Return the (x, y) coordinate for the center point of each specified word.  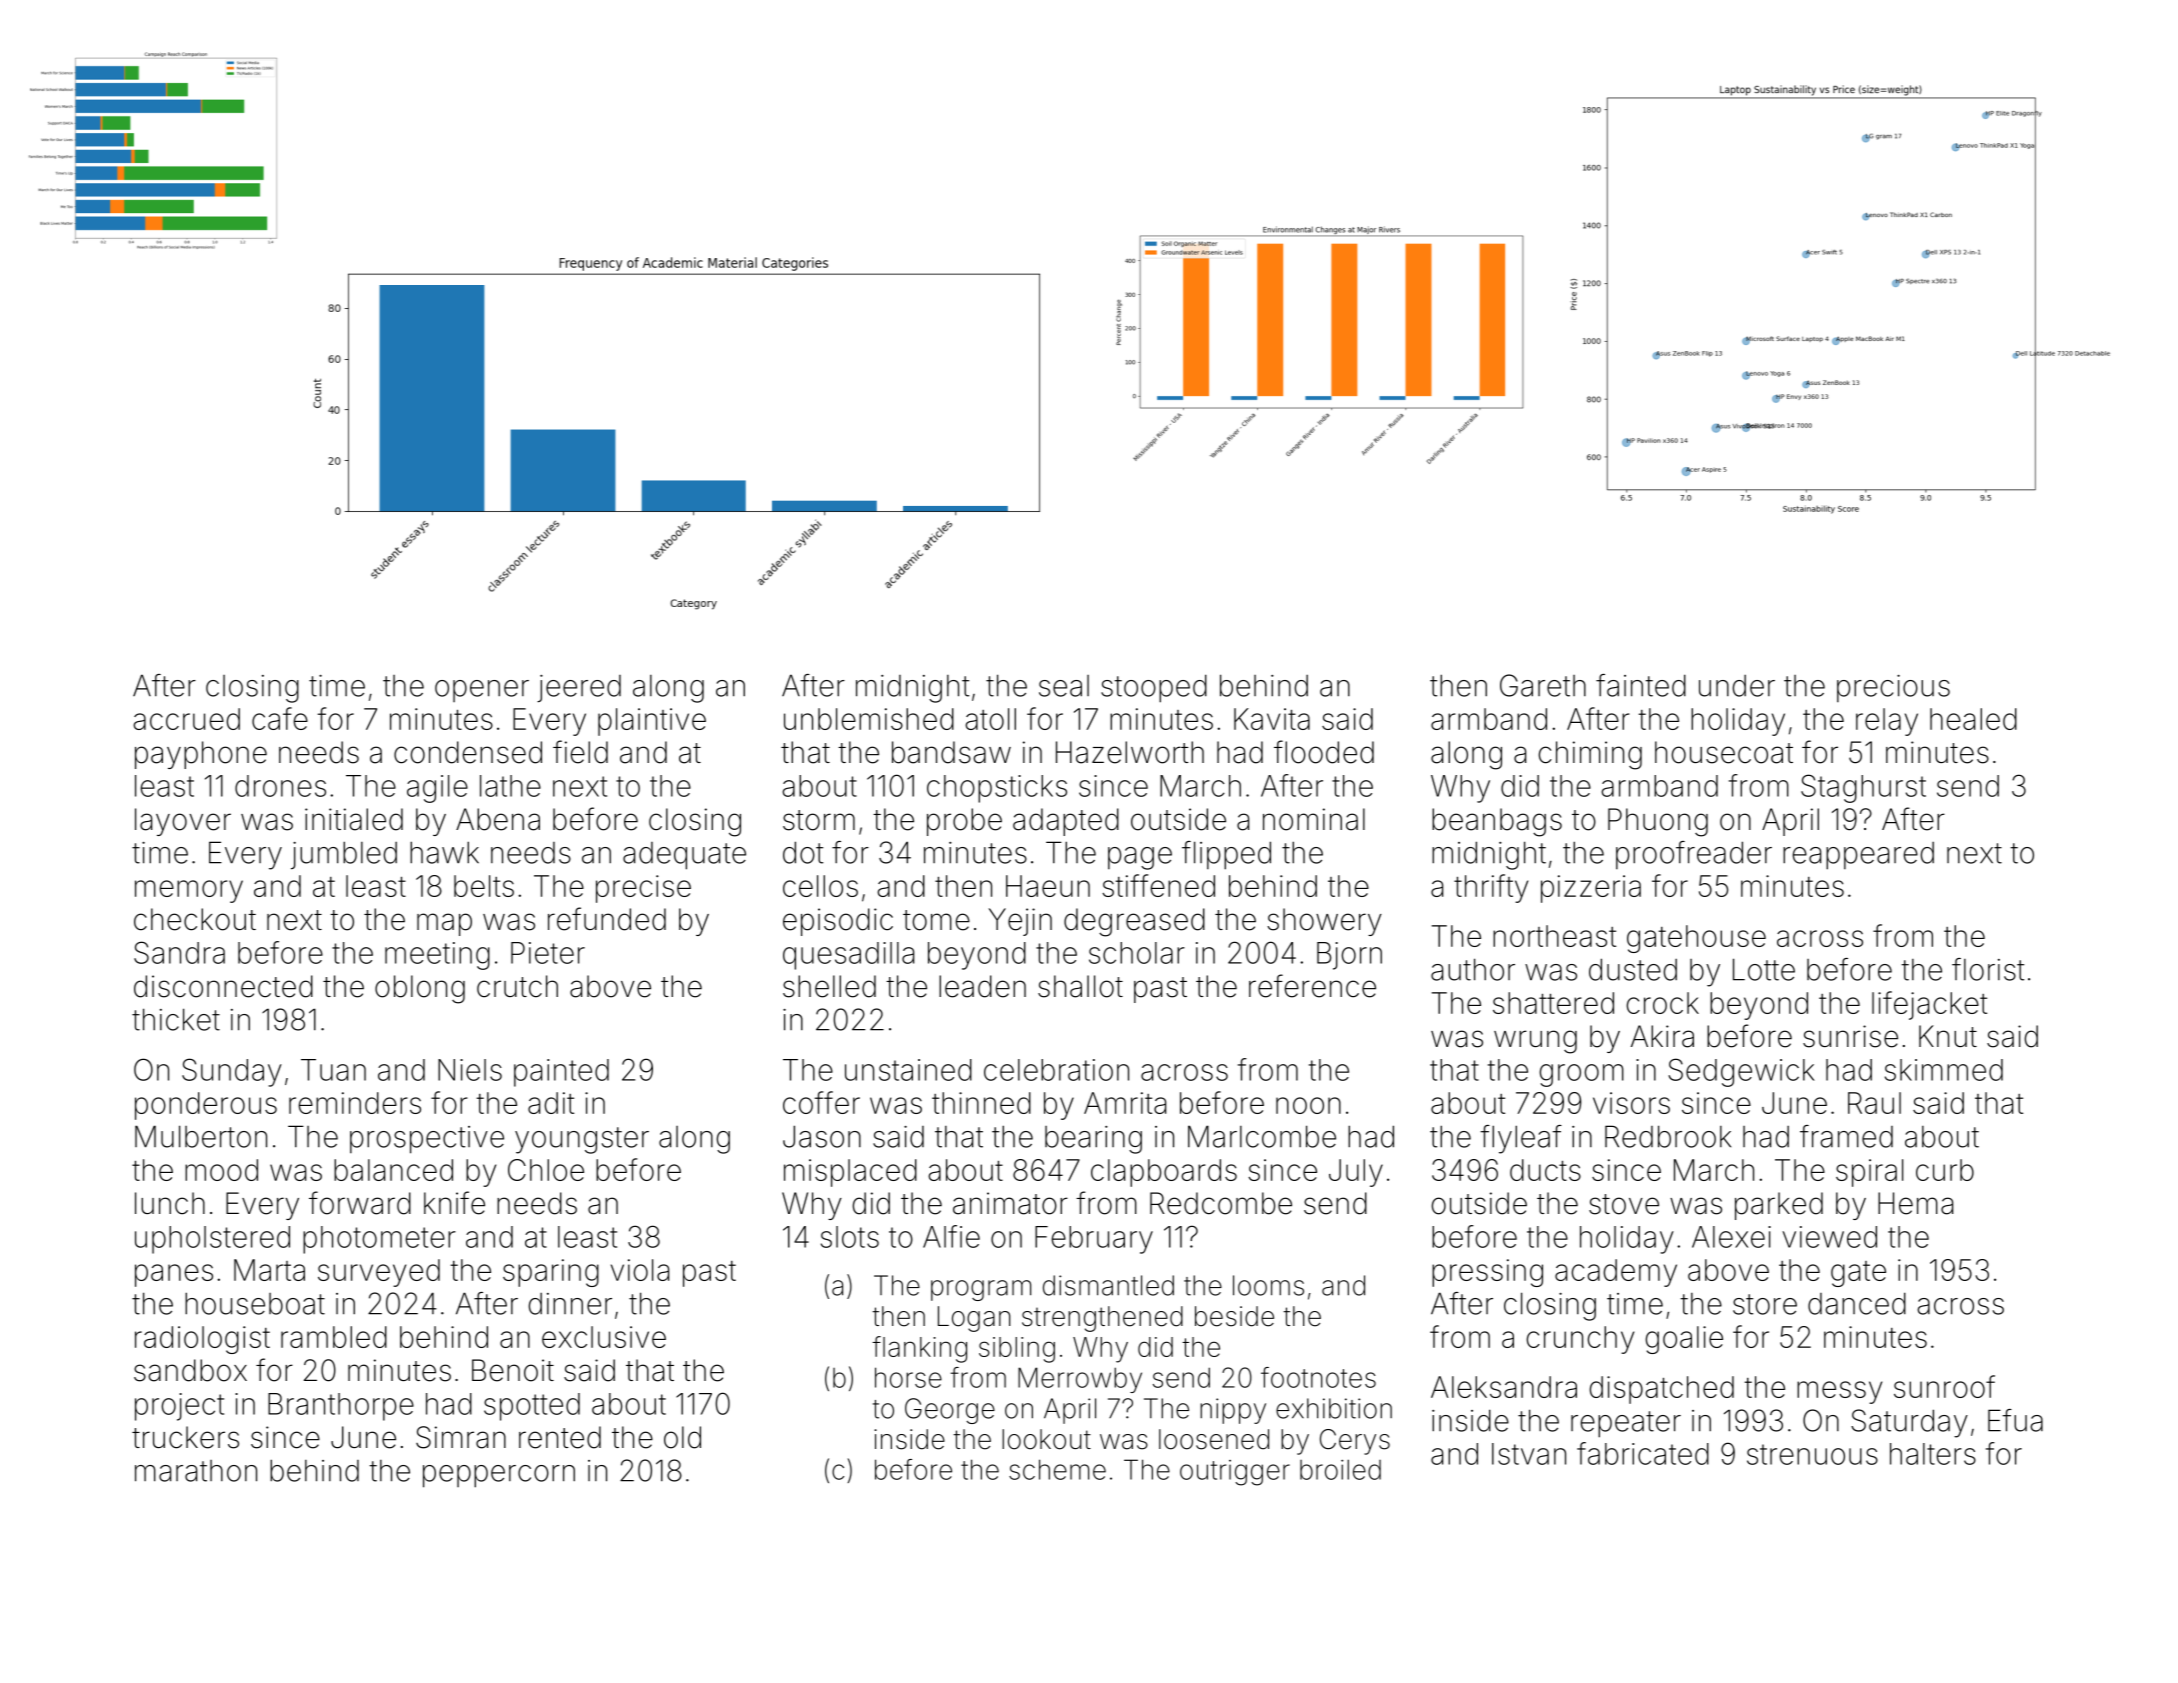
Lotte (1764, 969)
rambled (334, 1337)
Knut (1948, 1036)
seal (1064, 686)
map (444, 924)
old (682, 1437)
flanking (919, 1349)
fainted (1641, 685)
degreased (1134, 922)
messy (1839, 1392)
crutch (517, 986)
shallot (1080, 986)
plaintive (652, 722)
